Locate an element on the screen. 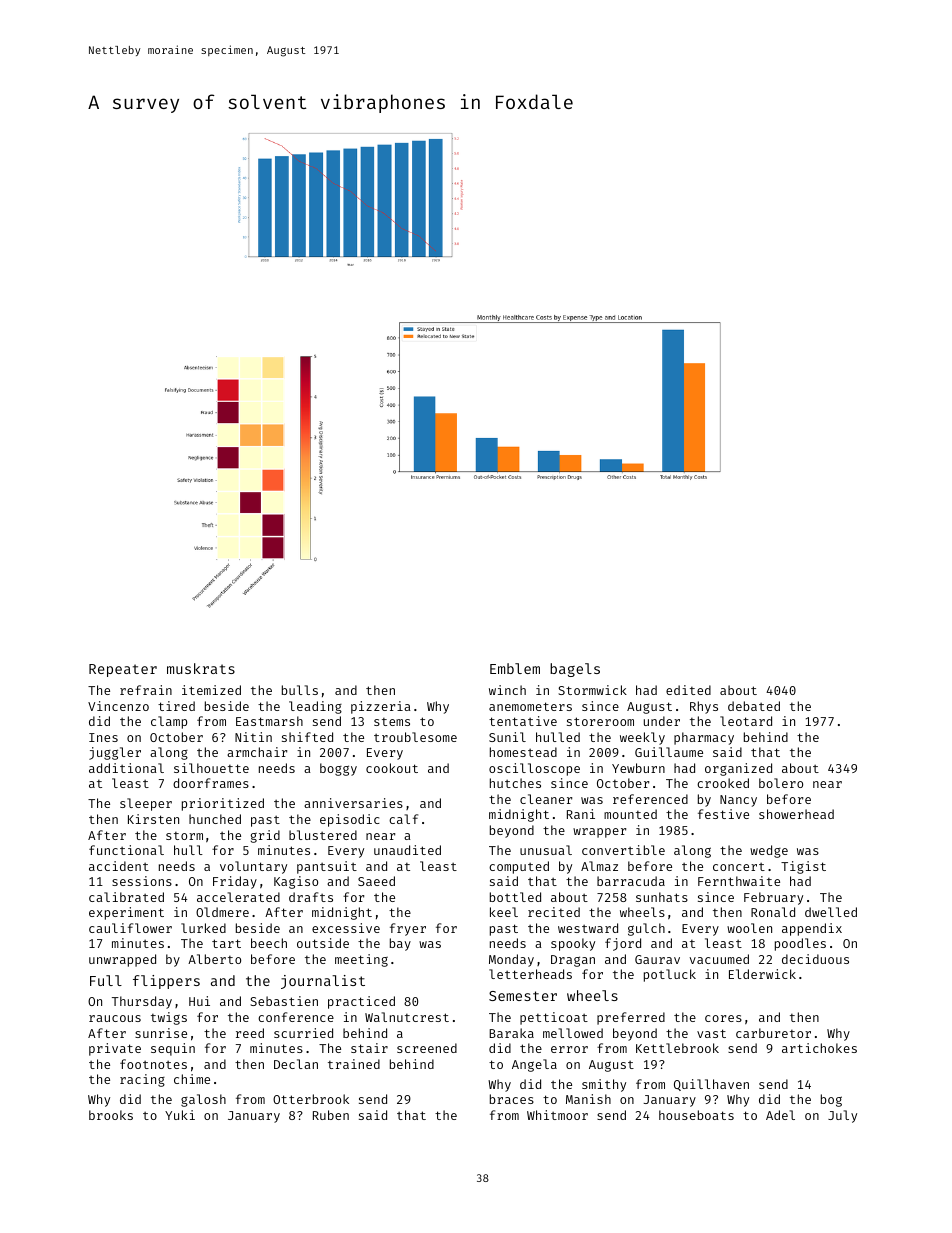 The height and width of the screenshot is (1233, 952). festive is located at coordinates (723, 814).
